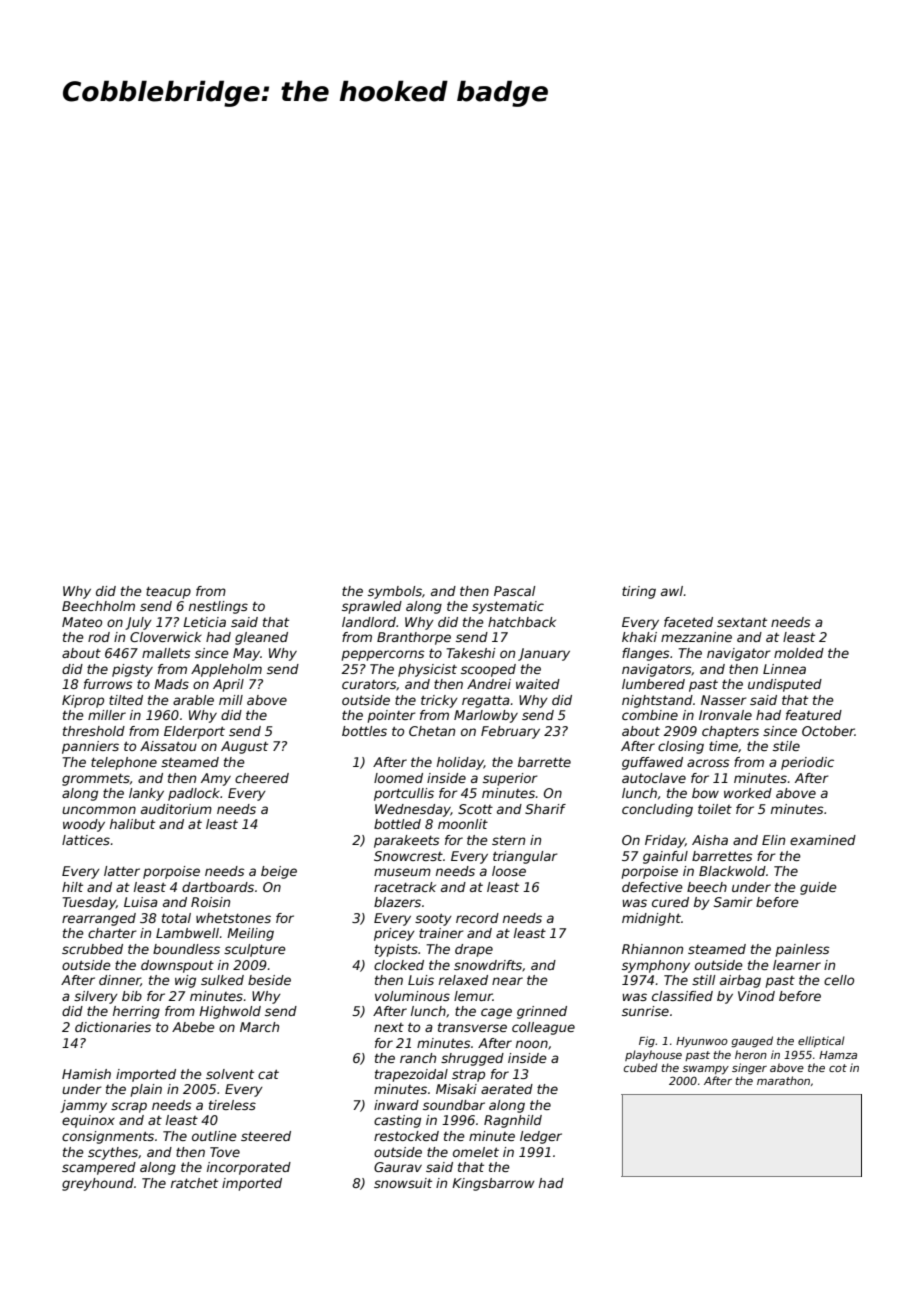 Image resolution: width=924 pixels, height=1308 pixels. Describe the element at coordinates (72, 887) in the page. I see `hilt` at that location.
